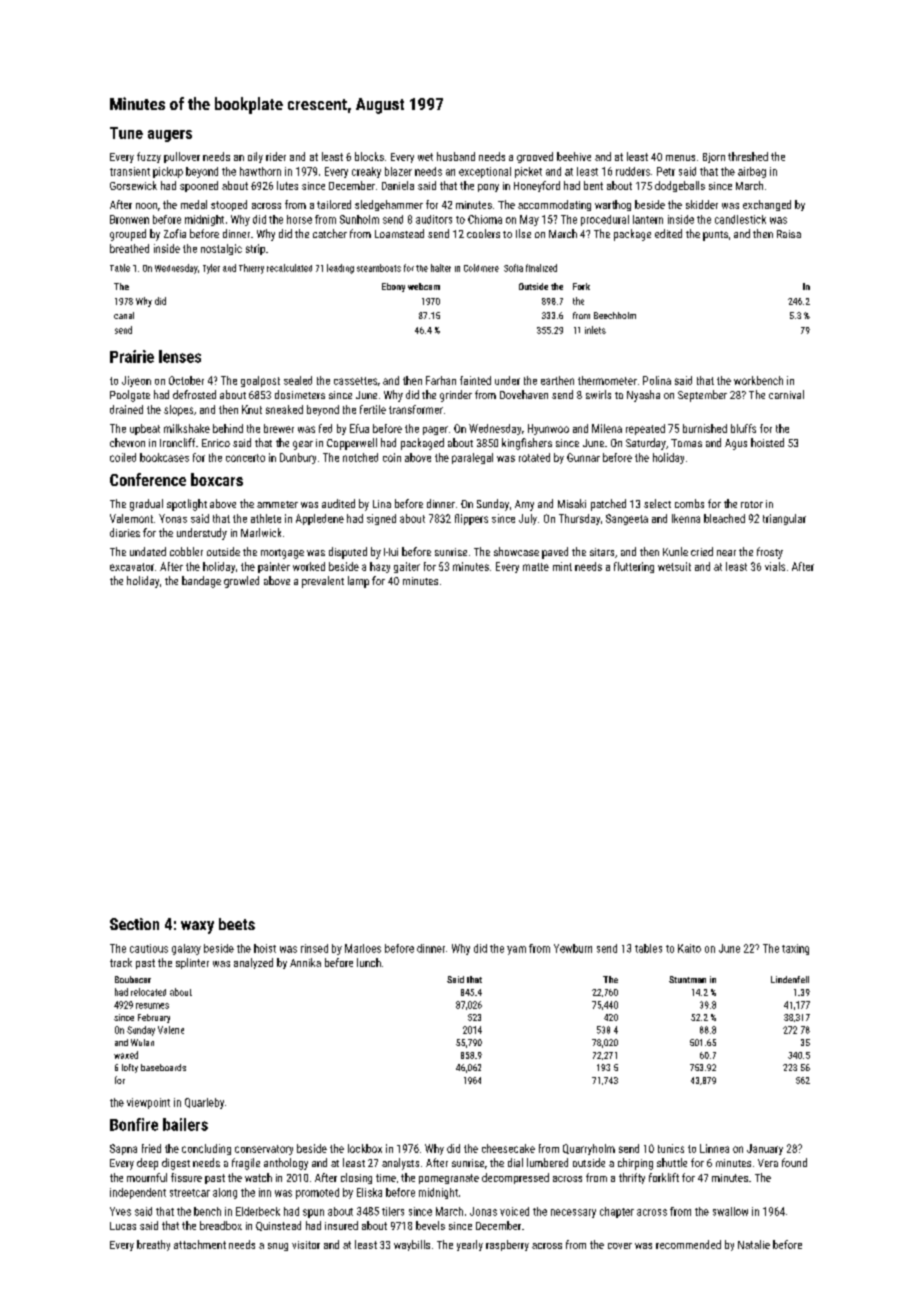 Image resolution: width=924 pixels, height=1308 pixels. Describe the element at coordinates (516, 950) in the screenshot. I see `yam` at that location.
